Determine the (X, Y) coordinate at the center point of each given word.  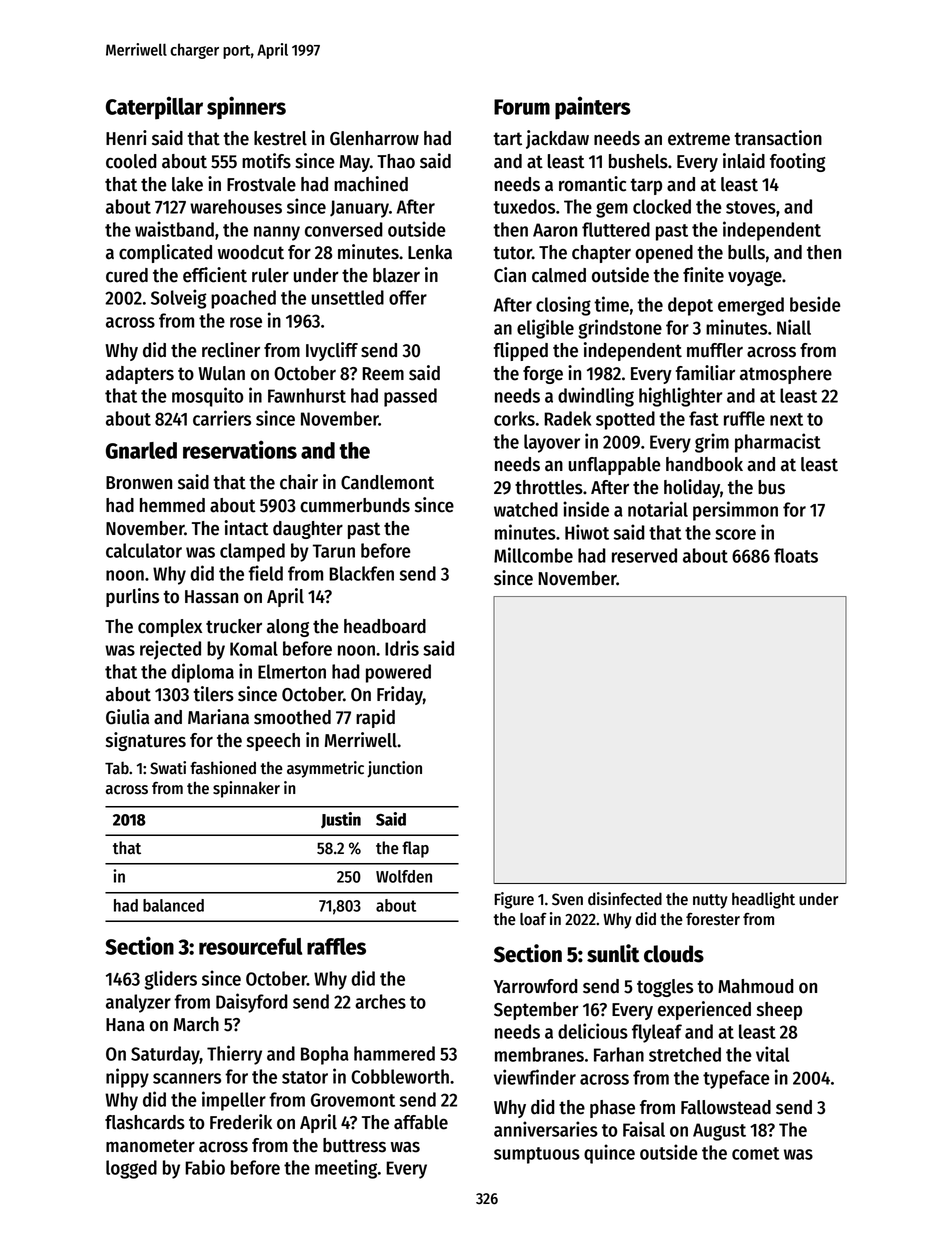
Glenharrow (374, 138)
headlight (763, 900)
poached (243, 299)
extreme (699, 139)
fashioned (223, 768)
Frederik (241, 1122)
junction (394, 769)
